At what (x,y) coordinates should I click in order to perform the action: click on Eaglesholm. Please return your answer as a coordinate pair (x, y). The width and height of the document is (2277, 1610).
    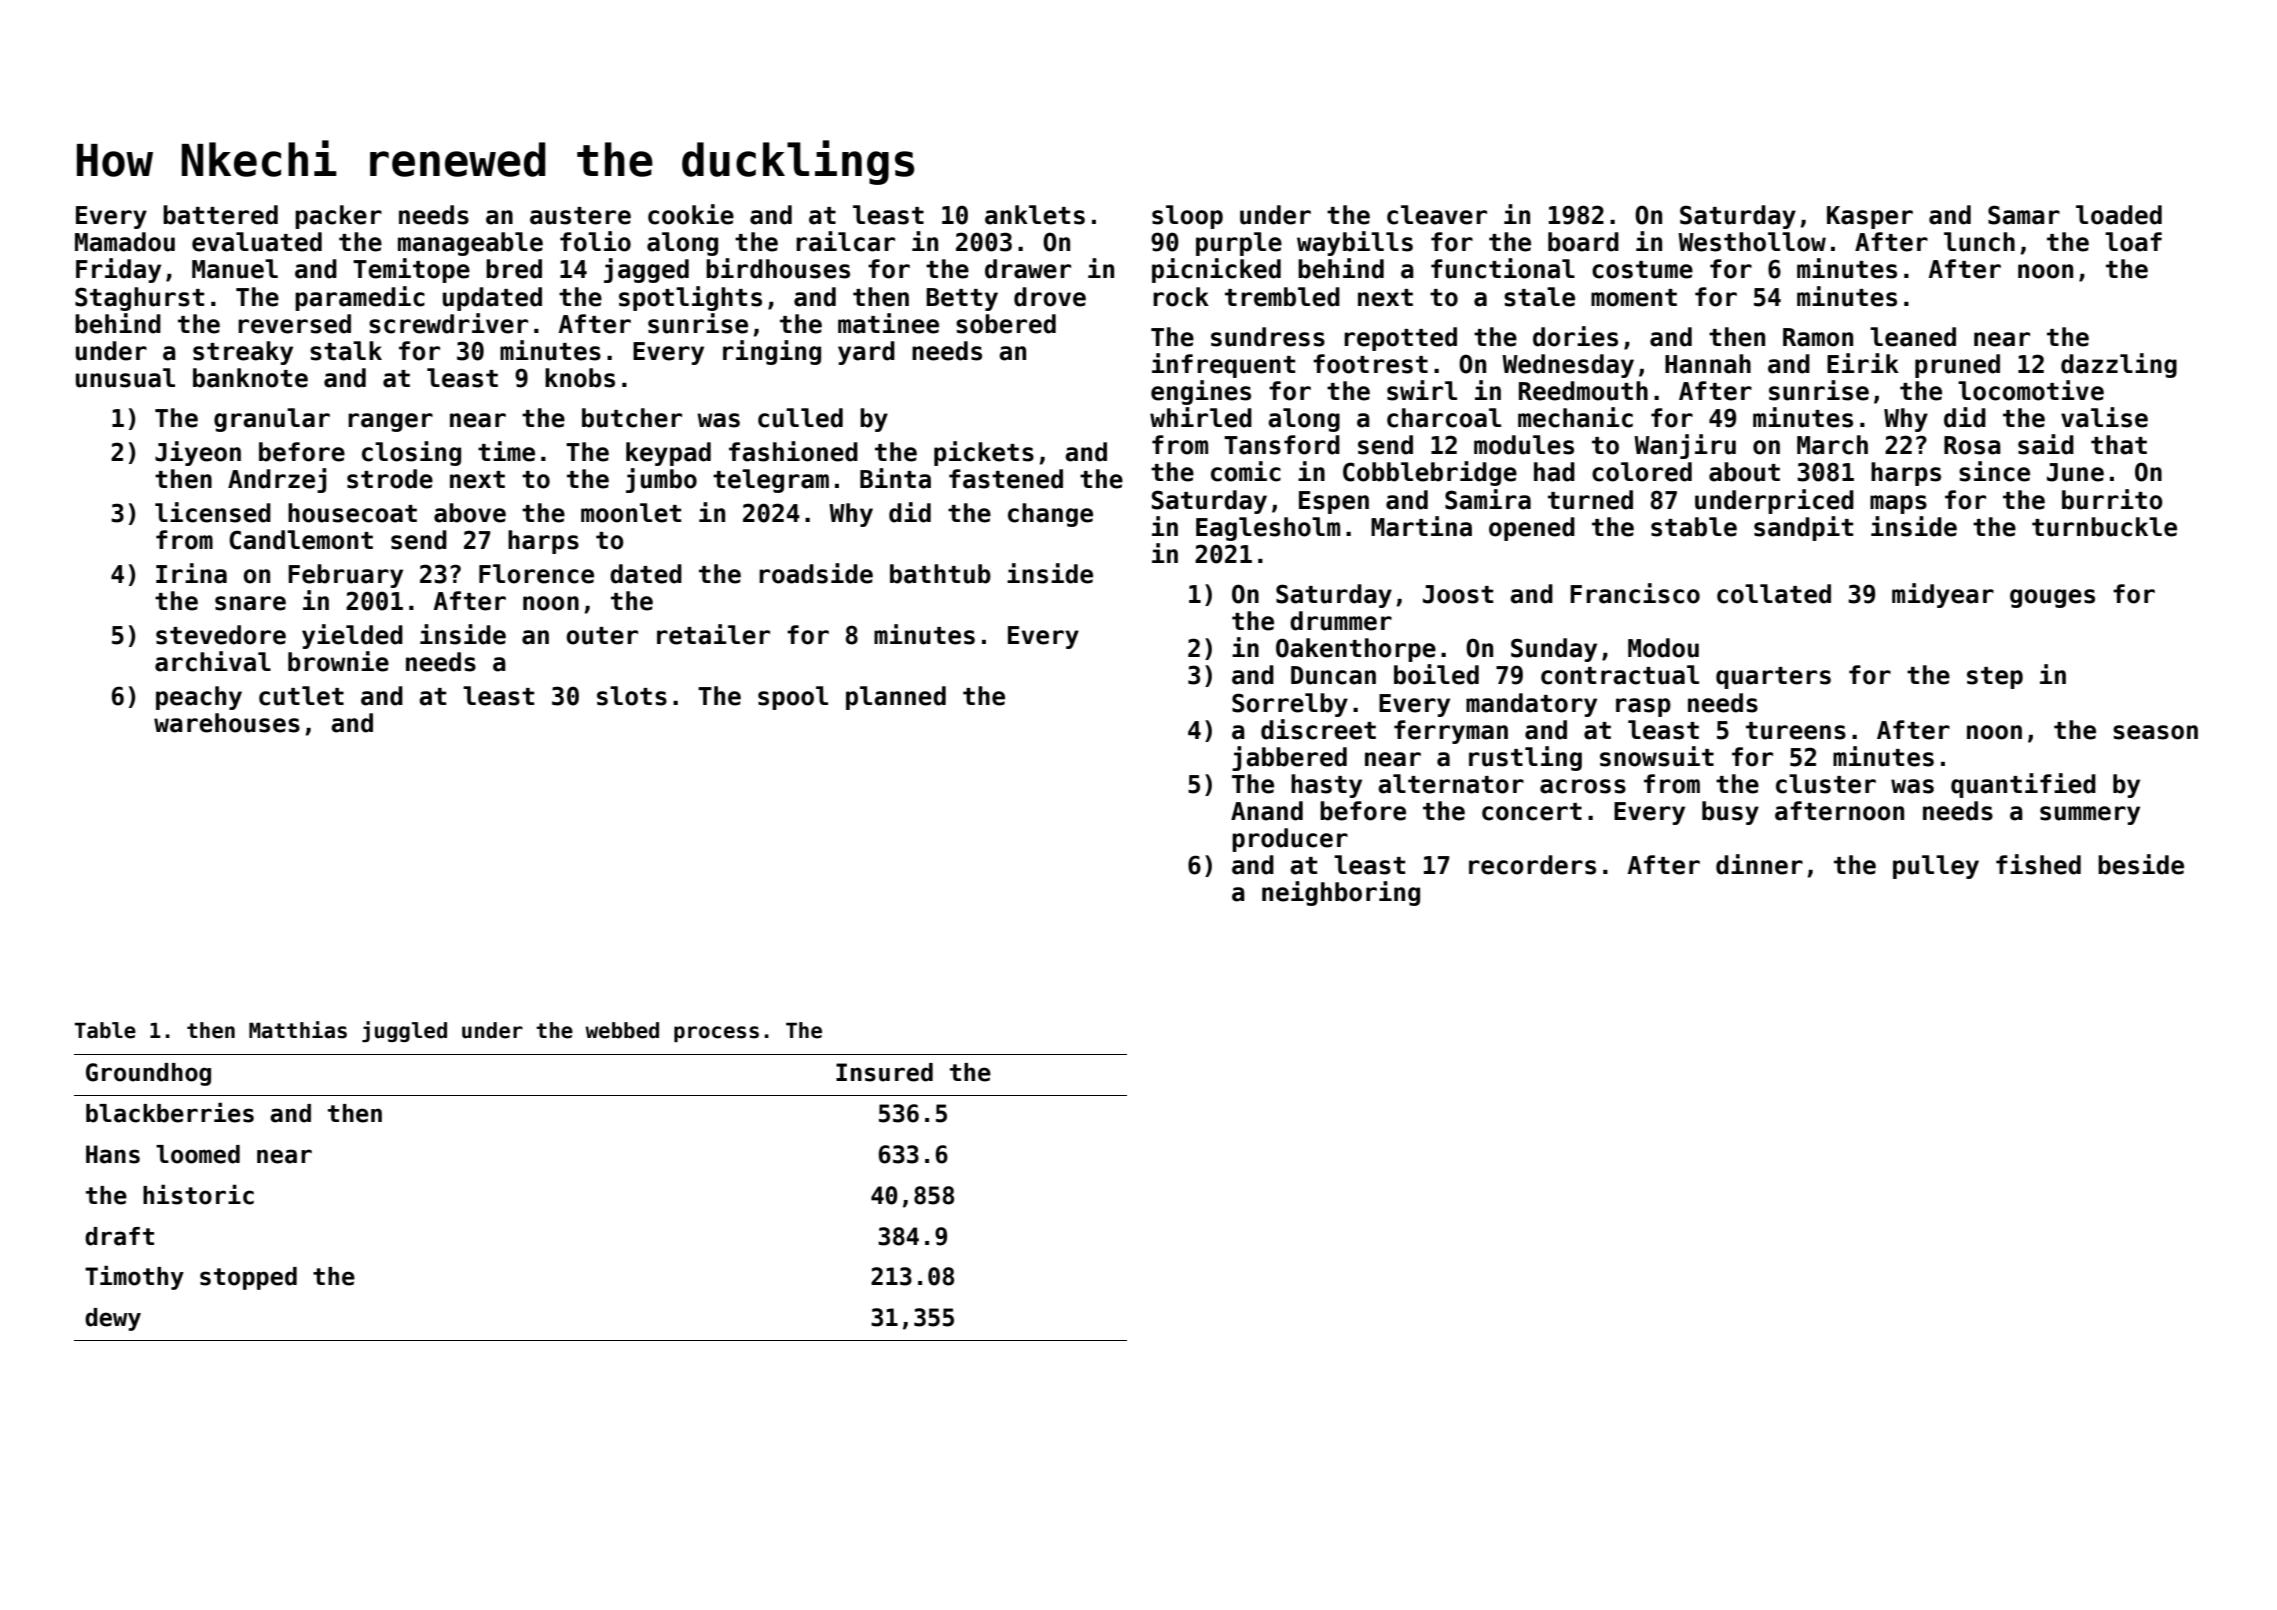
    Looking at the image, I should click on (1268, 529).
